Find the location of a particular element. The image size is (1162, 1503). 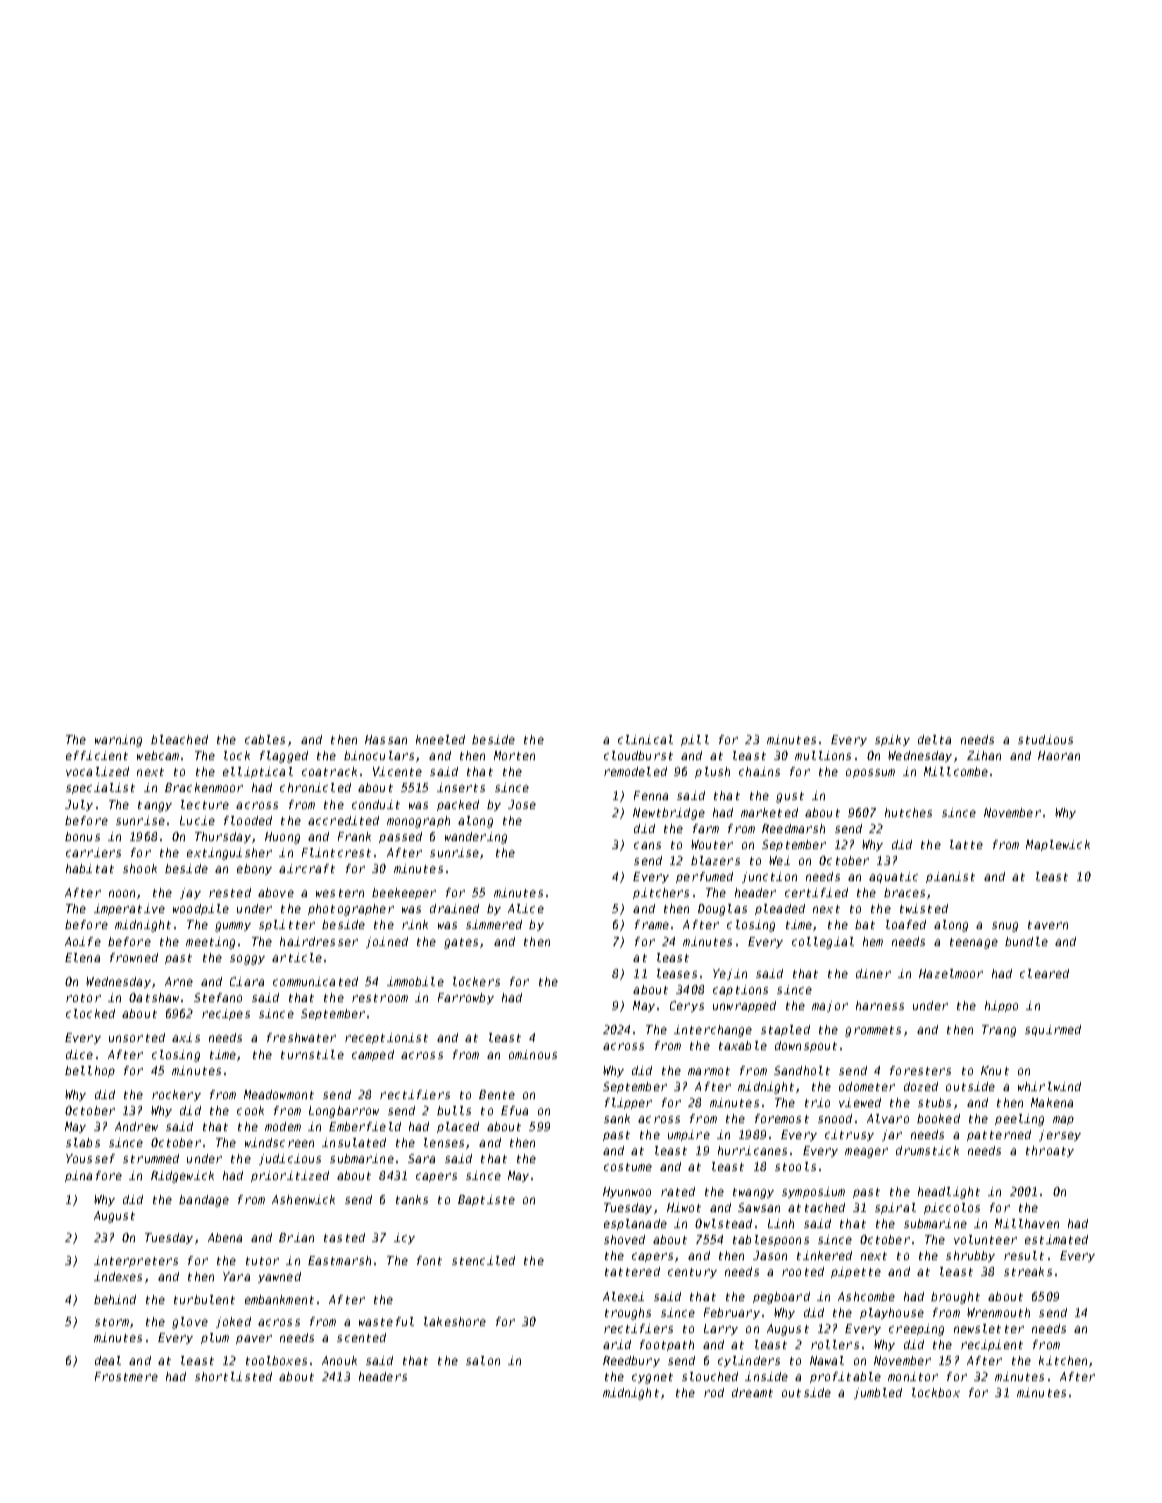

cloudburst is located at coordinates (638, 755).
